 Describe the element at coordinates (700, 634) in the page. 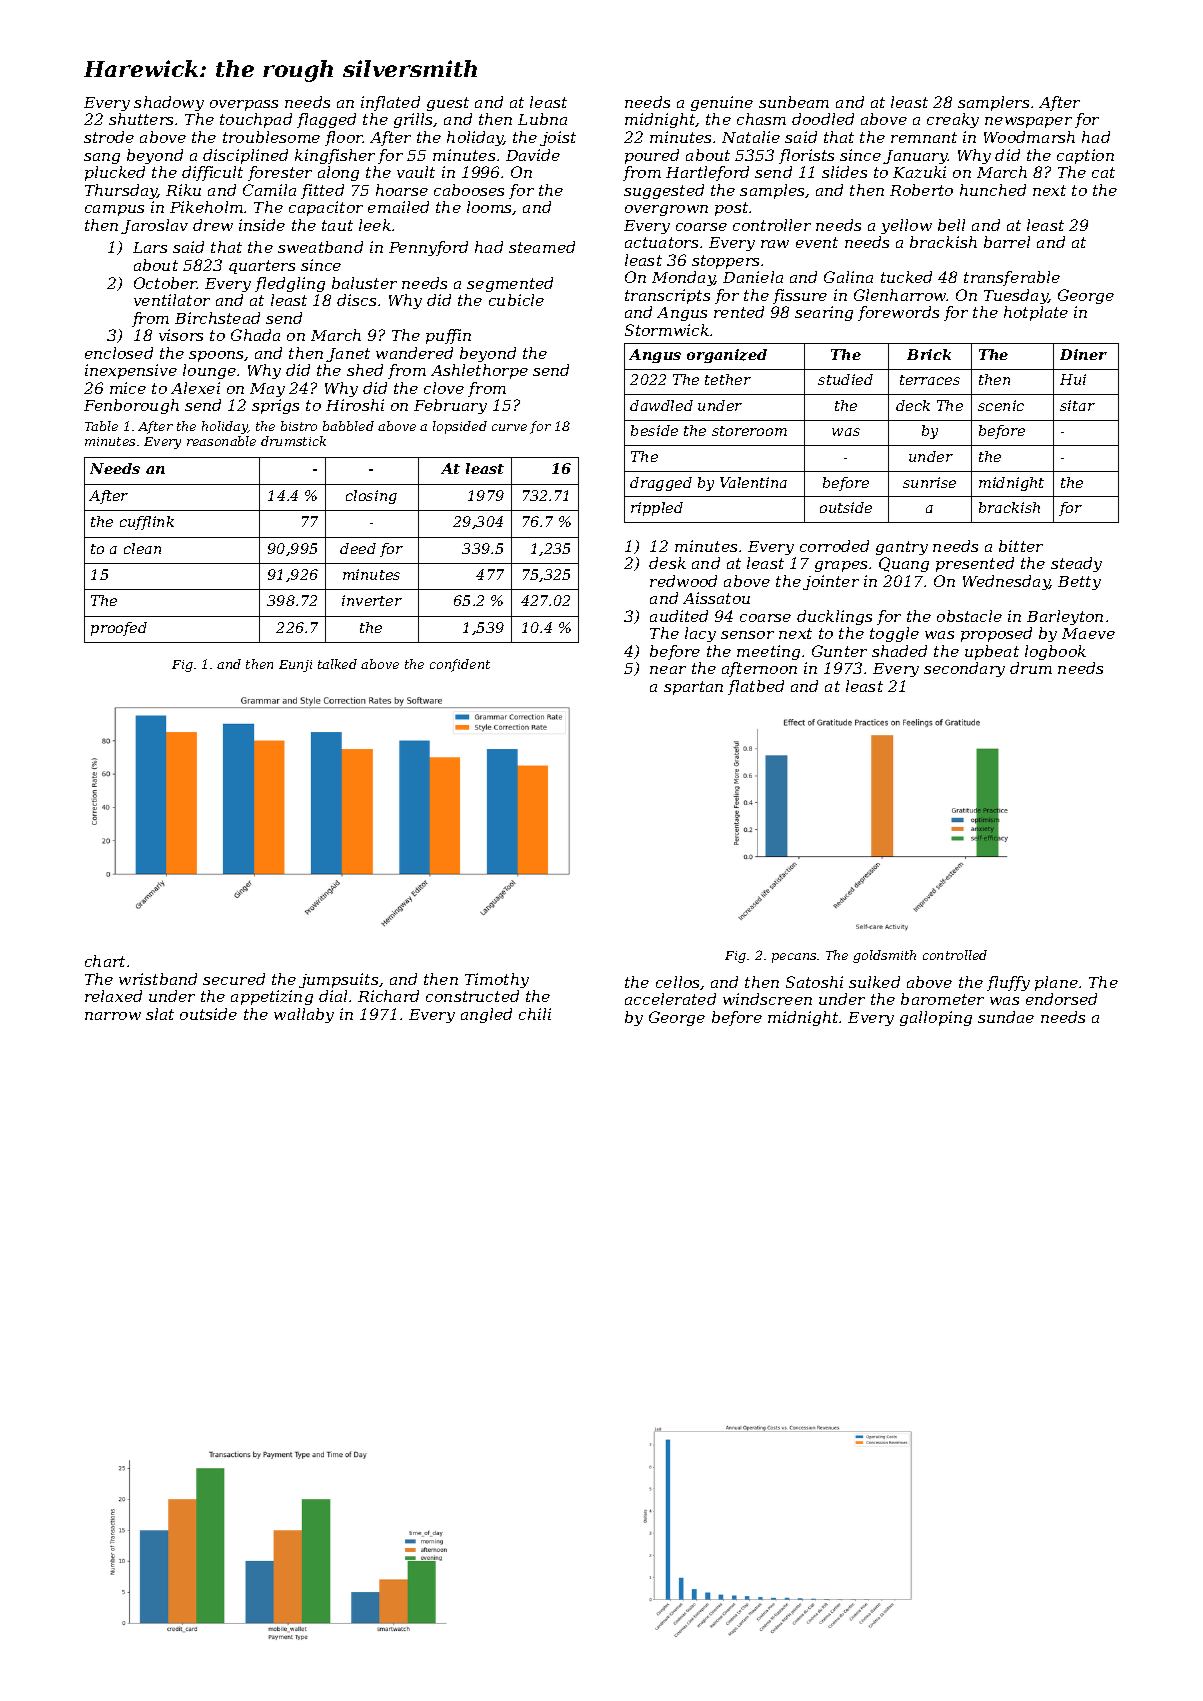

I see `lacy` at that location.
